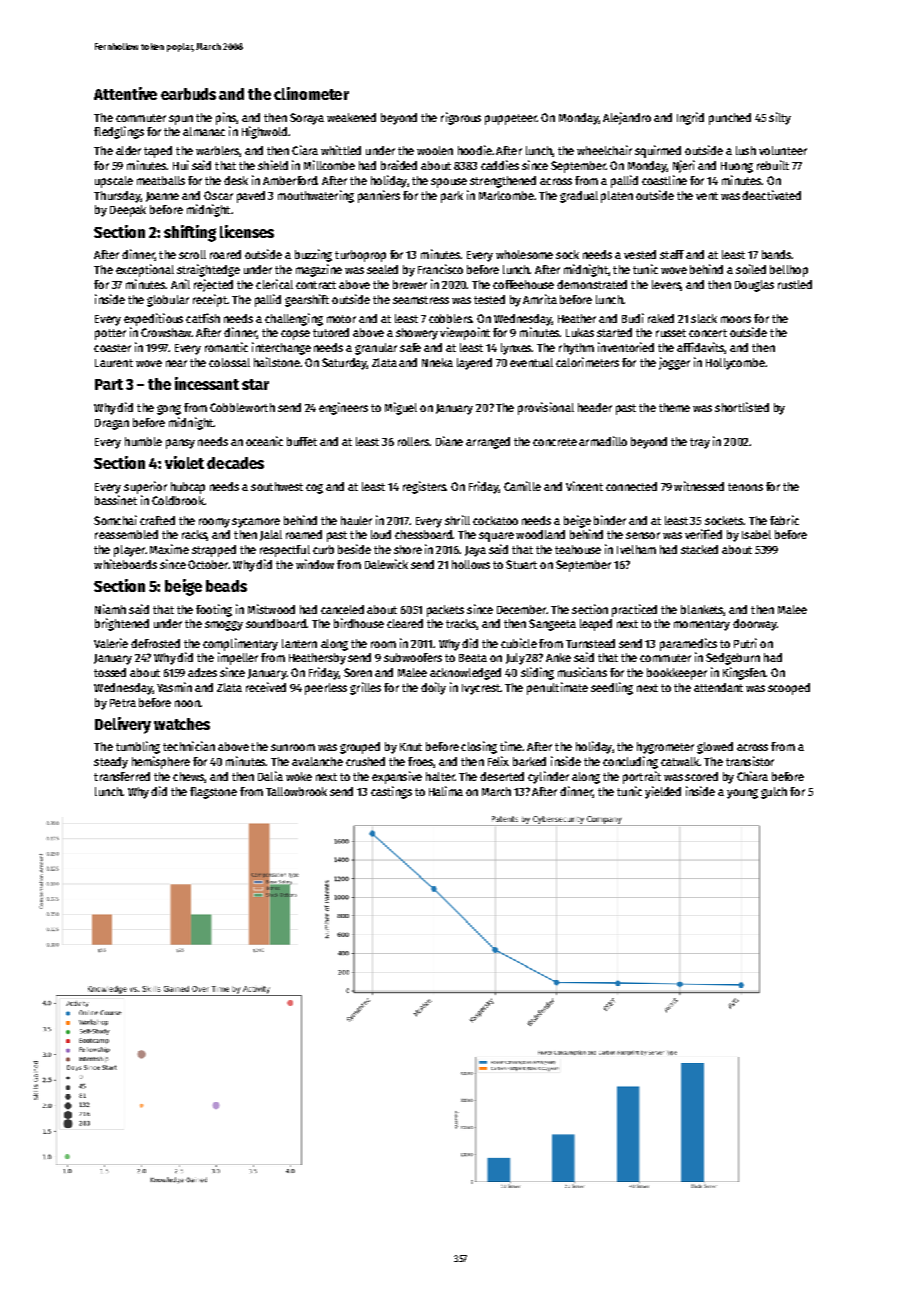 The image size is (908, 1316). Describe the element at coordinates (122, 776) in the document. I see `transferred` at that location.
